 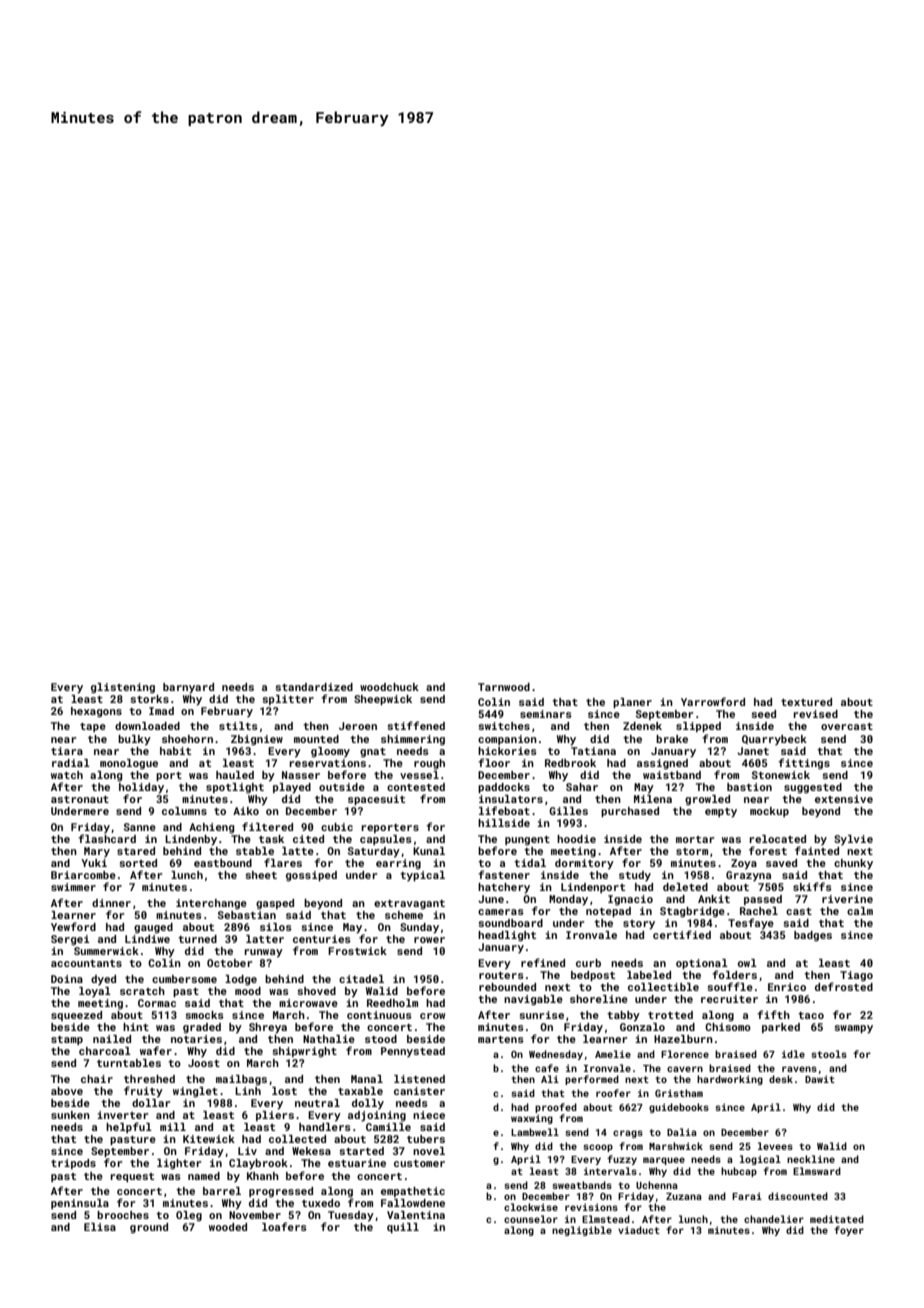 What do you see at coordinates (268, 1028) in the screenshot?
I see `Shreya` at bounding box center [268, 1028].
